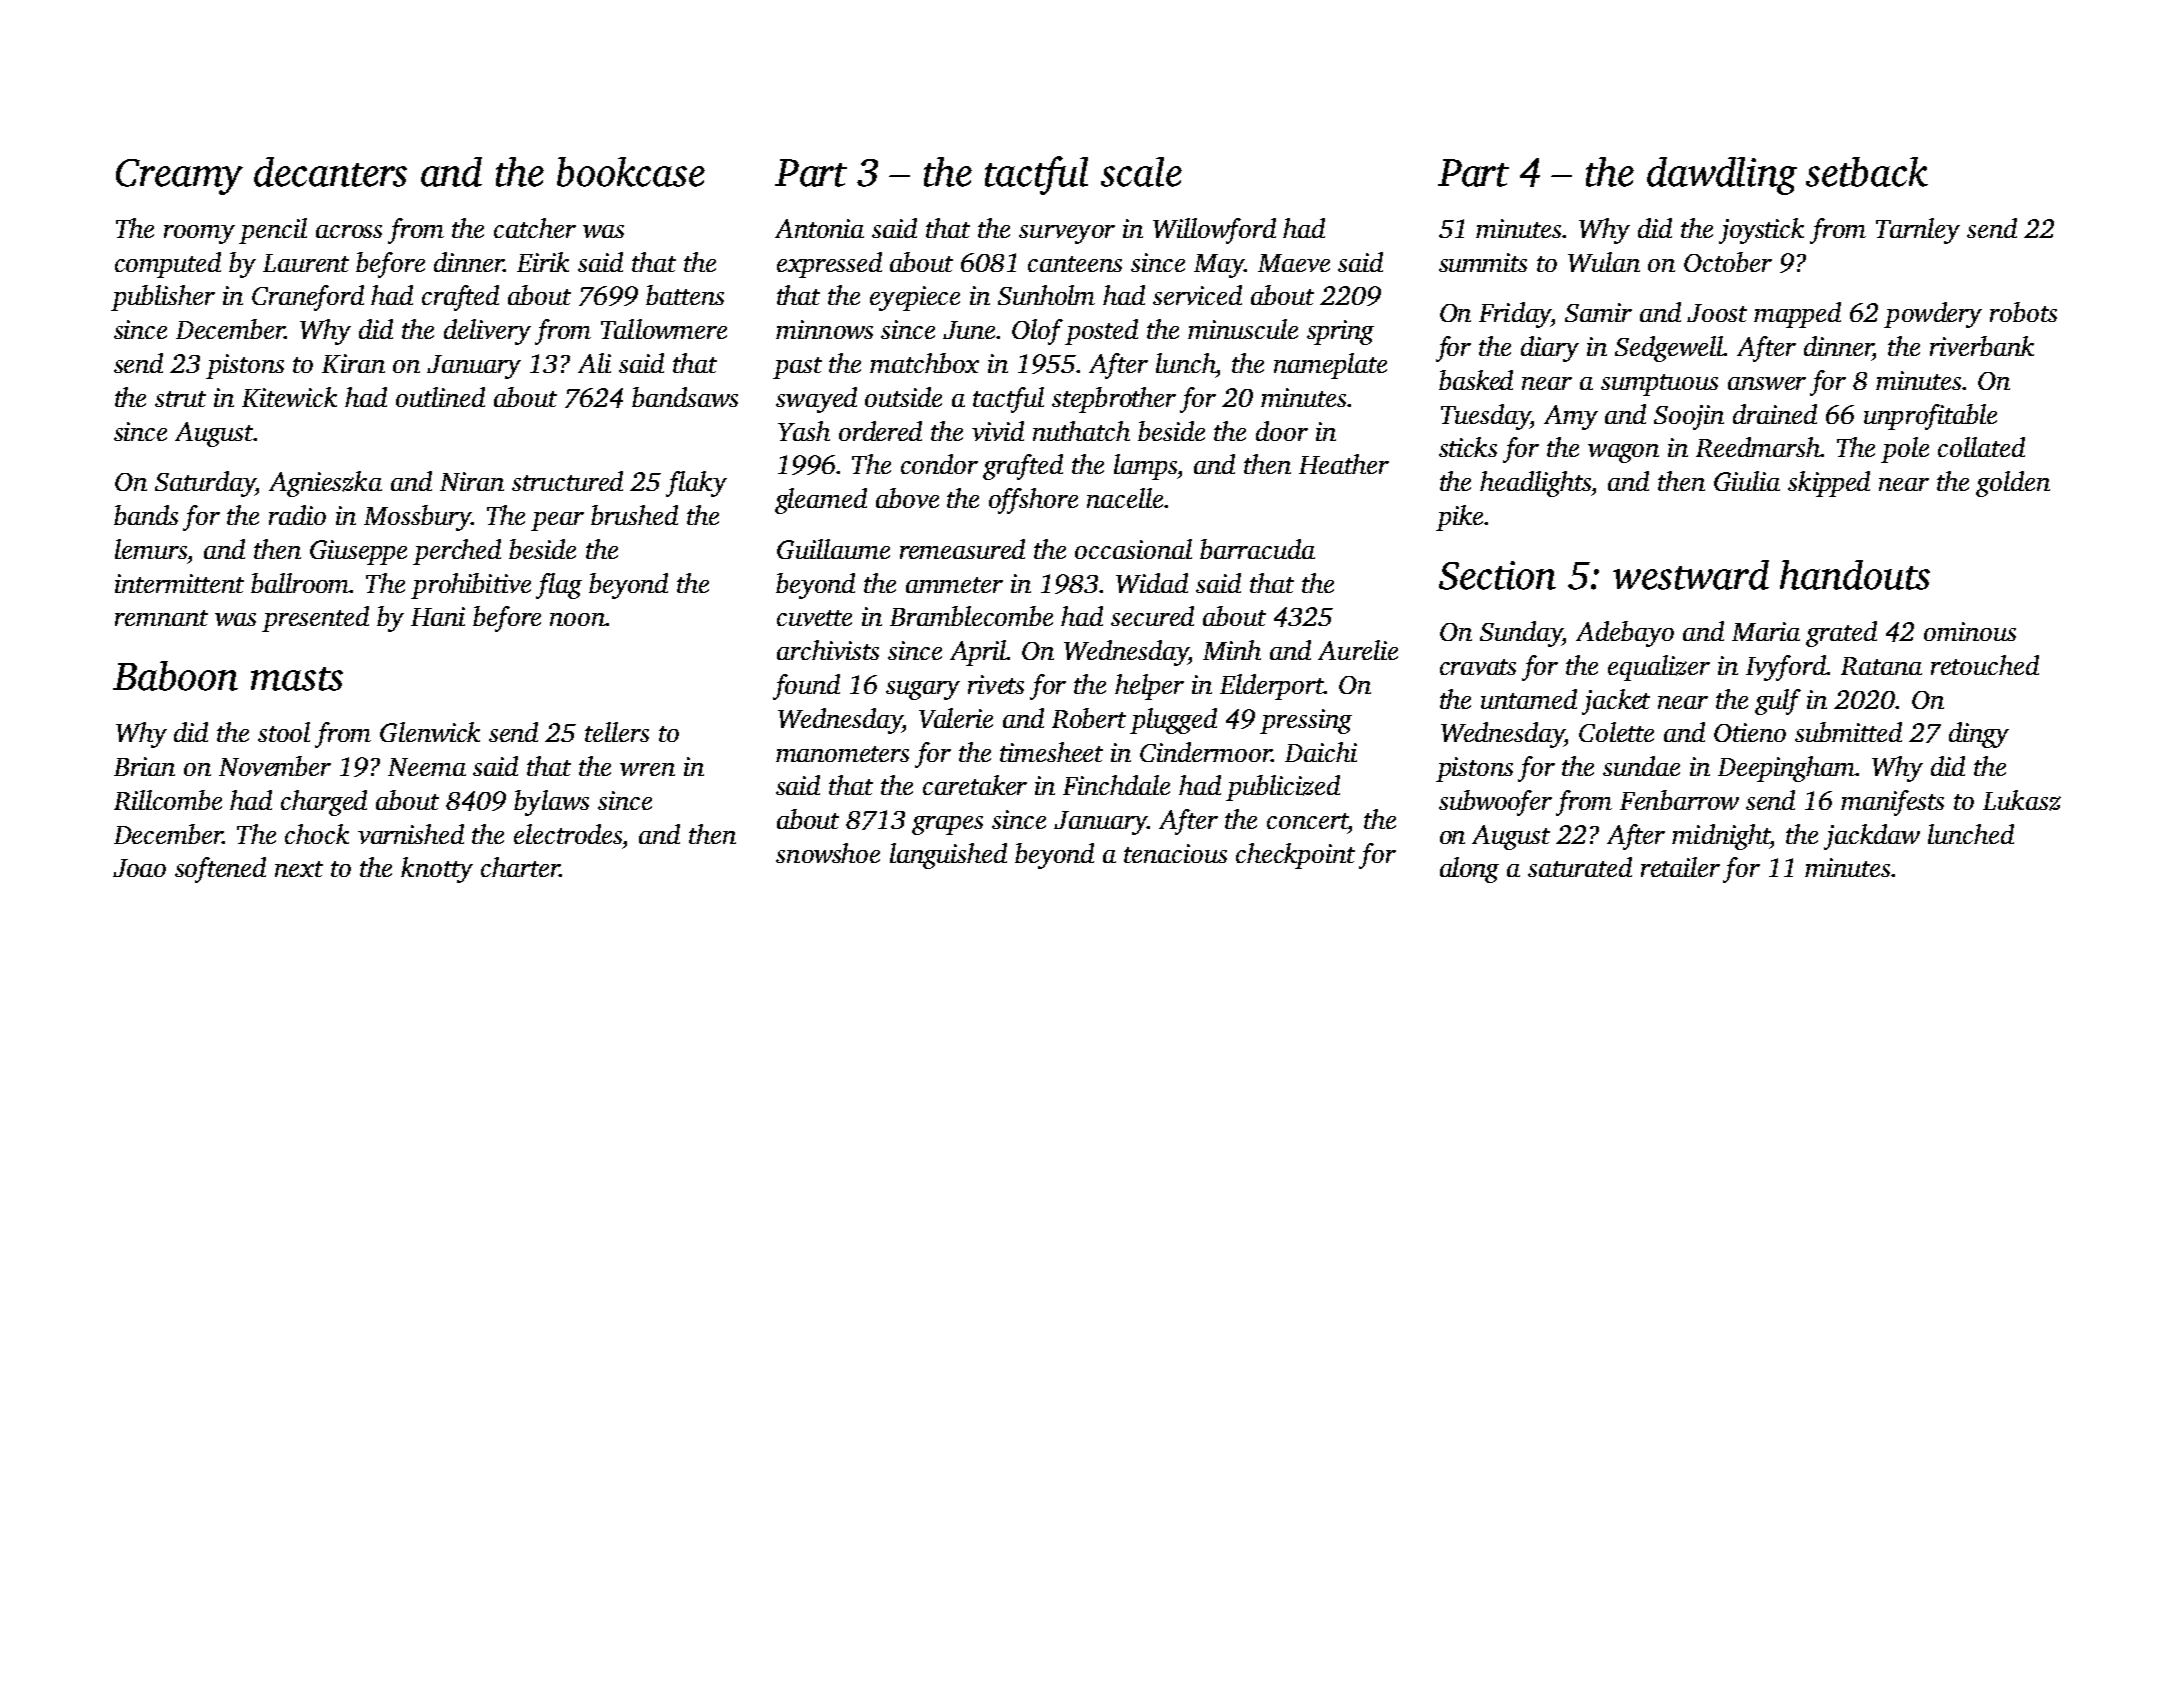  What do you see at coordinates (1141, 172) in the screenshot?
I see `scale` at bounding box center [1141, 172].
